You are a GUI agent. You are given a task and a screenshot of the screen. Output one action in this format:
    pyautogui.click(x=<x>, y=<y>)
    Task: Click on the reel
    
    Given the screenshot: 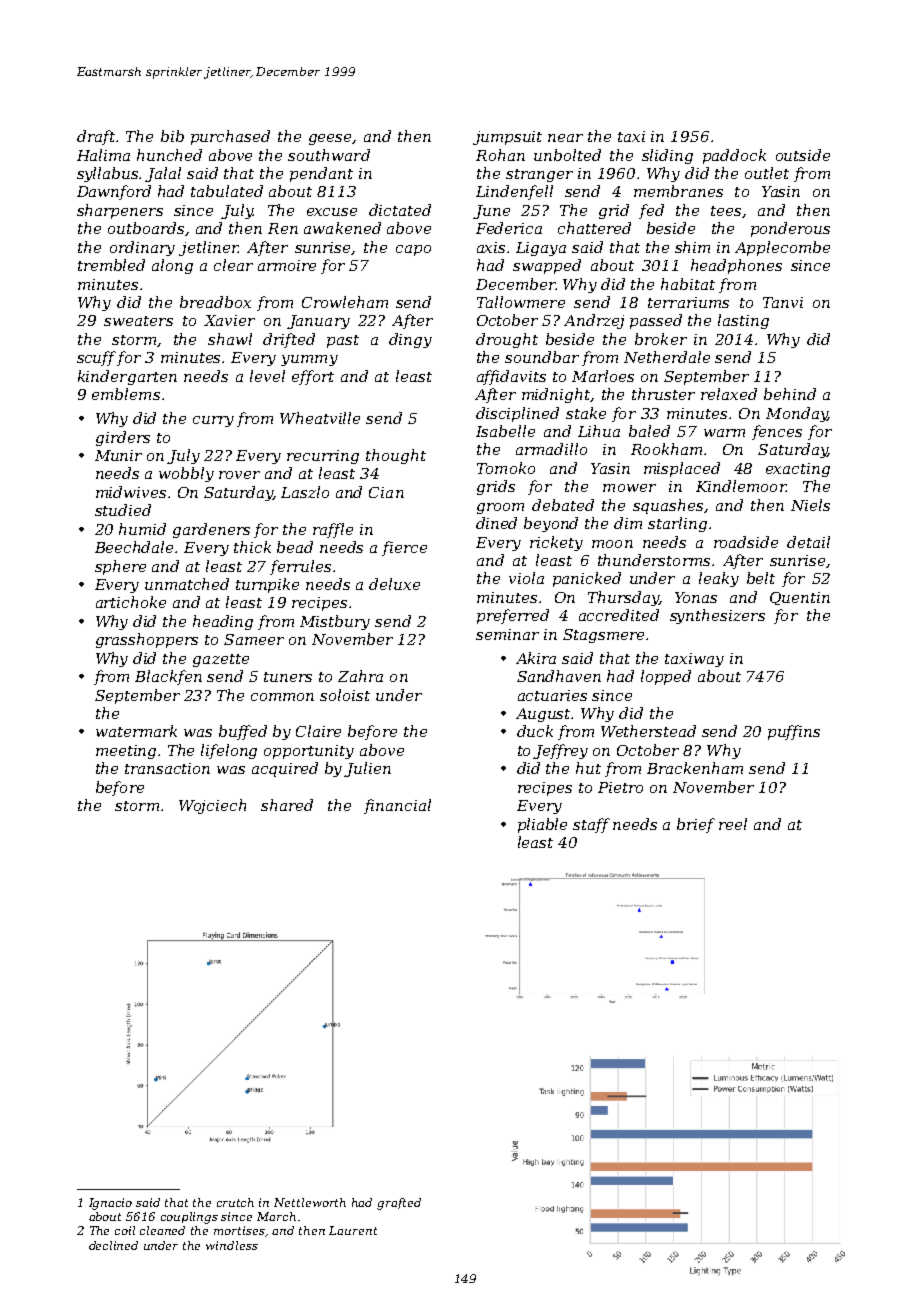 What is the action you would take?
    pyautogui.click(x=733, y=824)
